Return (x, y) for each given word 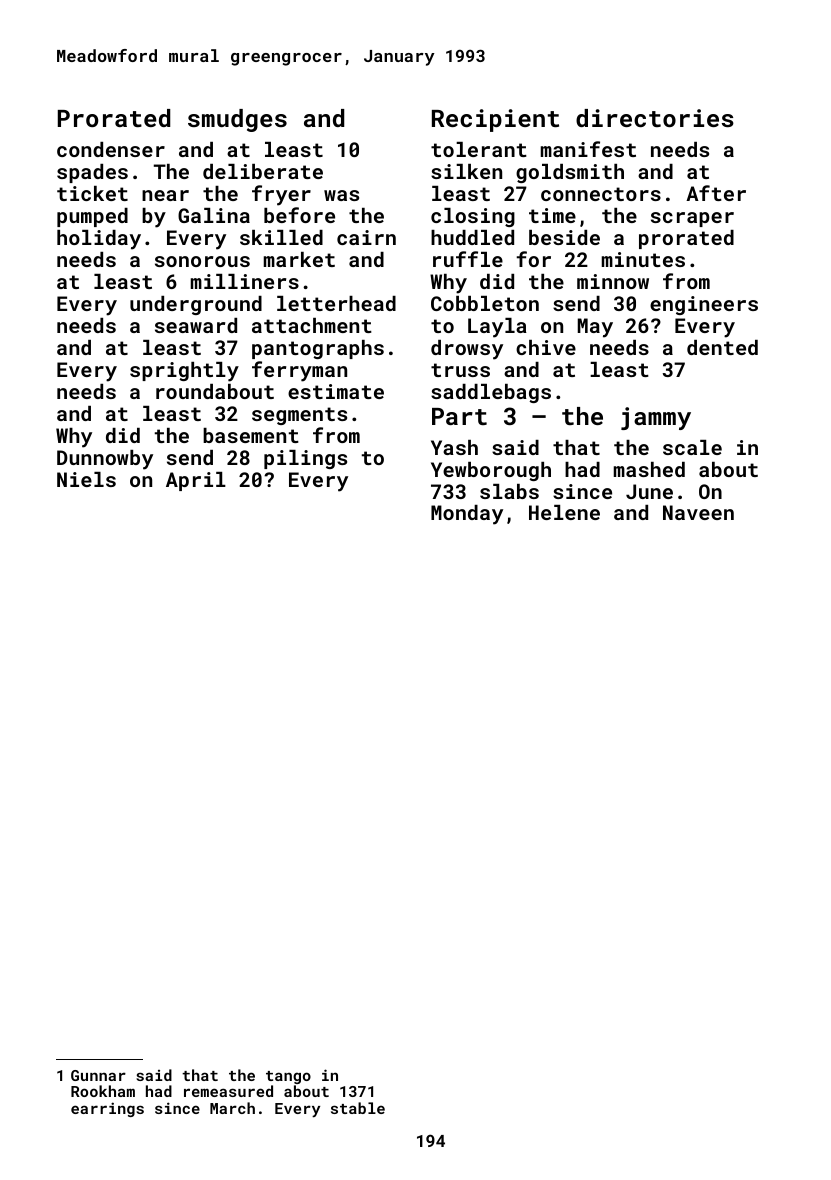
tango (288, 1077)
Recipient (495, 120)
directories (655, 118)
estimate (336, 391)
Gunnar (98, 1075)
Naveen (698, 512)
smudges (237, 120)
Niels (86, 479)
